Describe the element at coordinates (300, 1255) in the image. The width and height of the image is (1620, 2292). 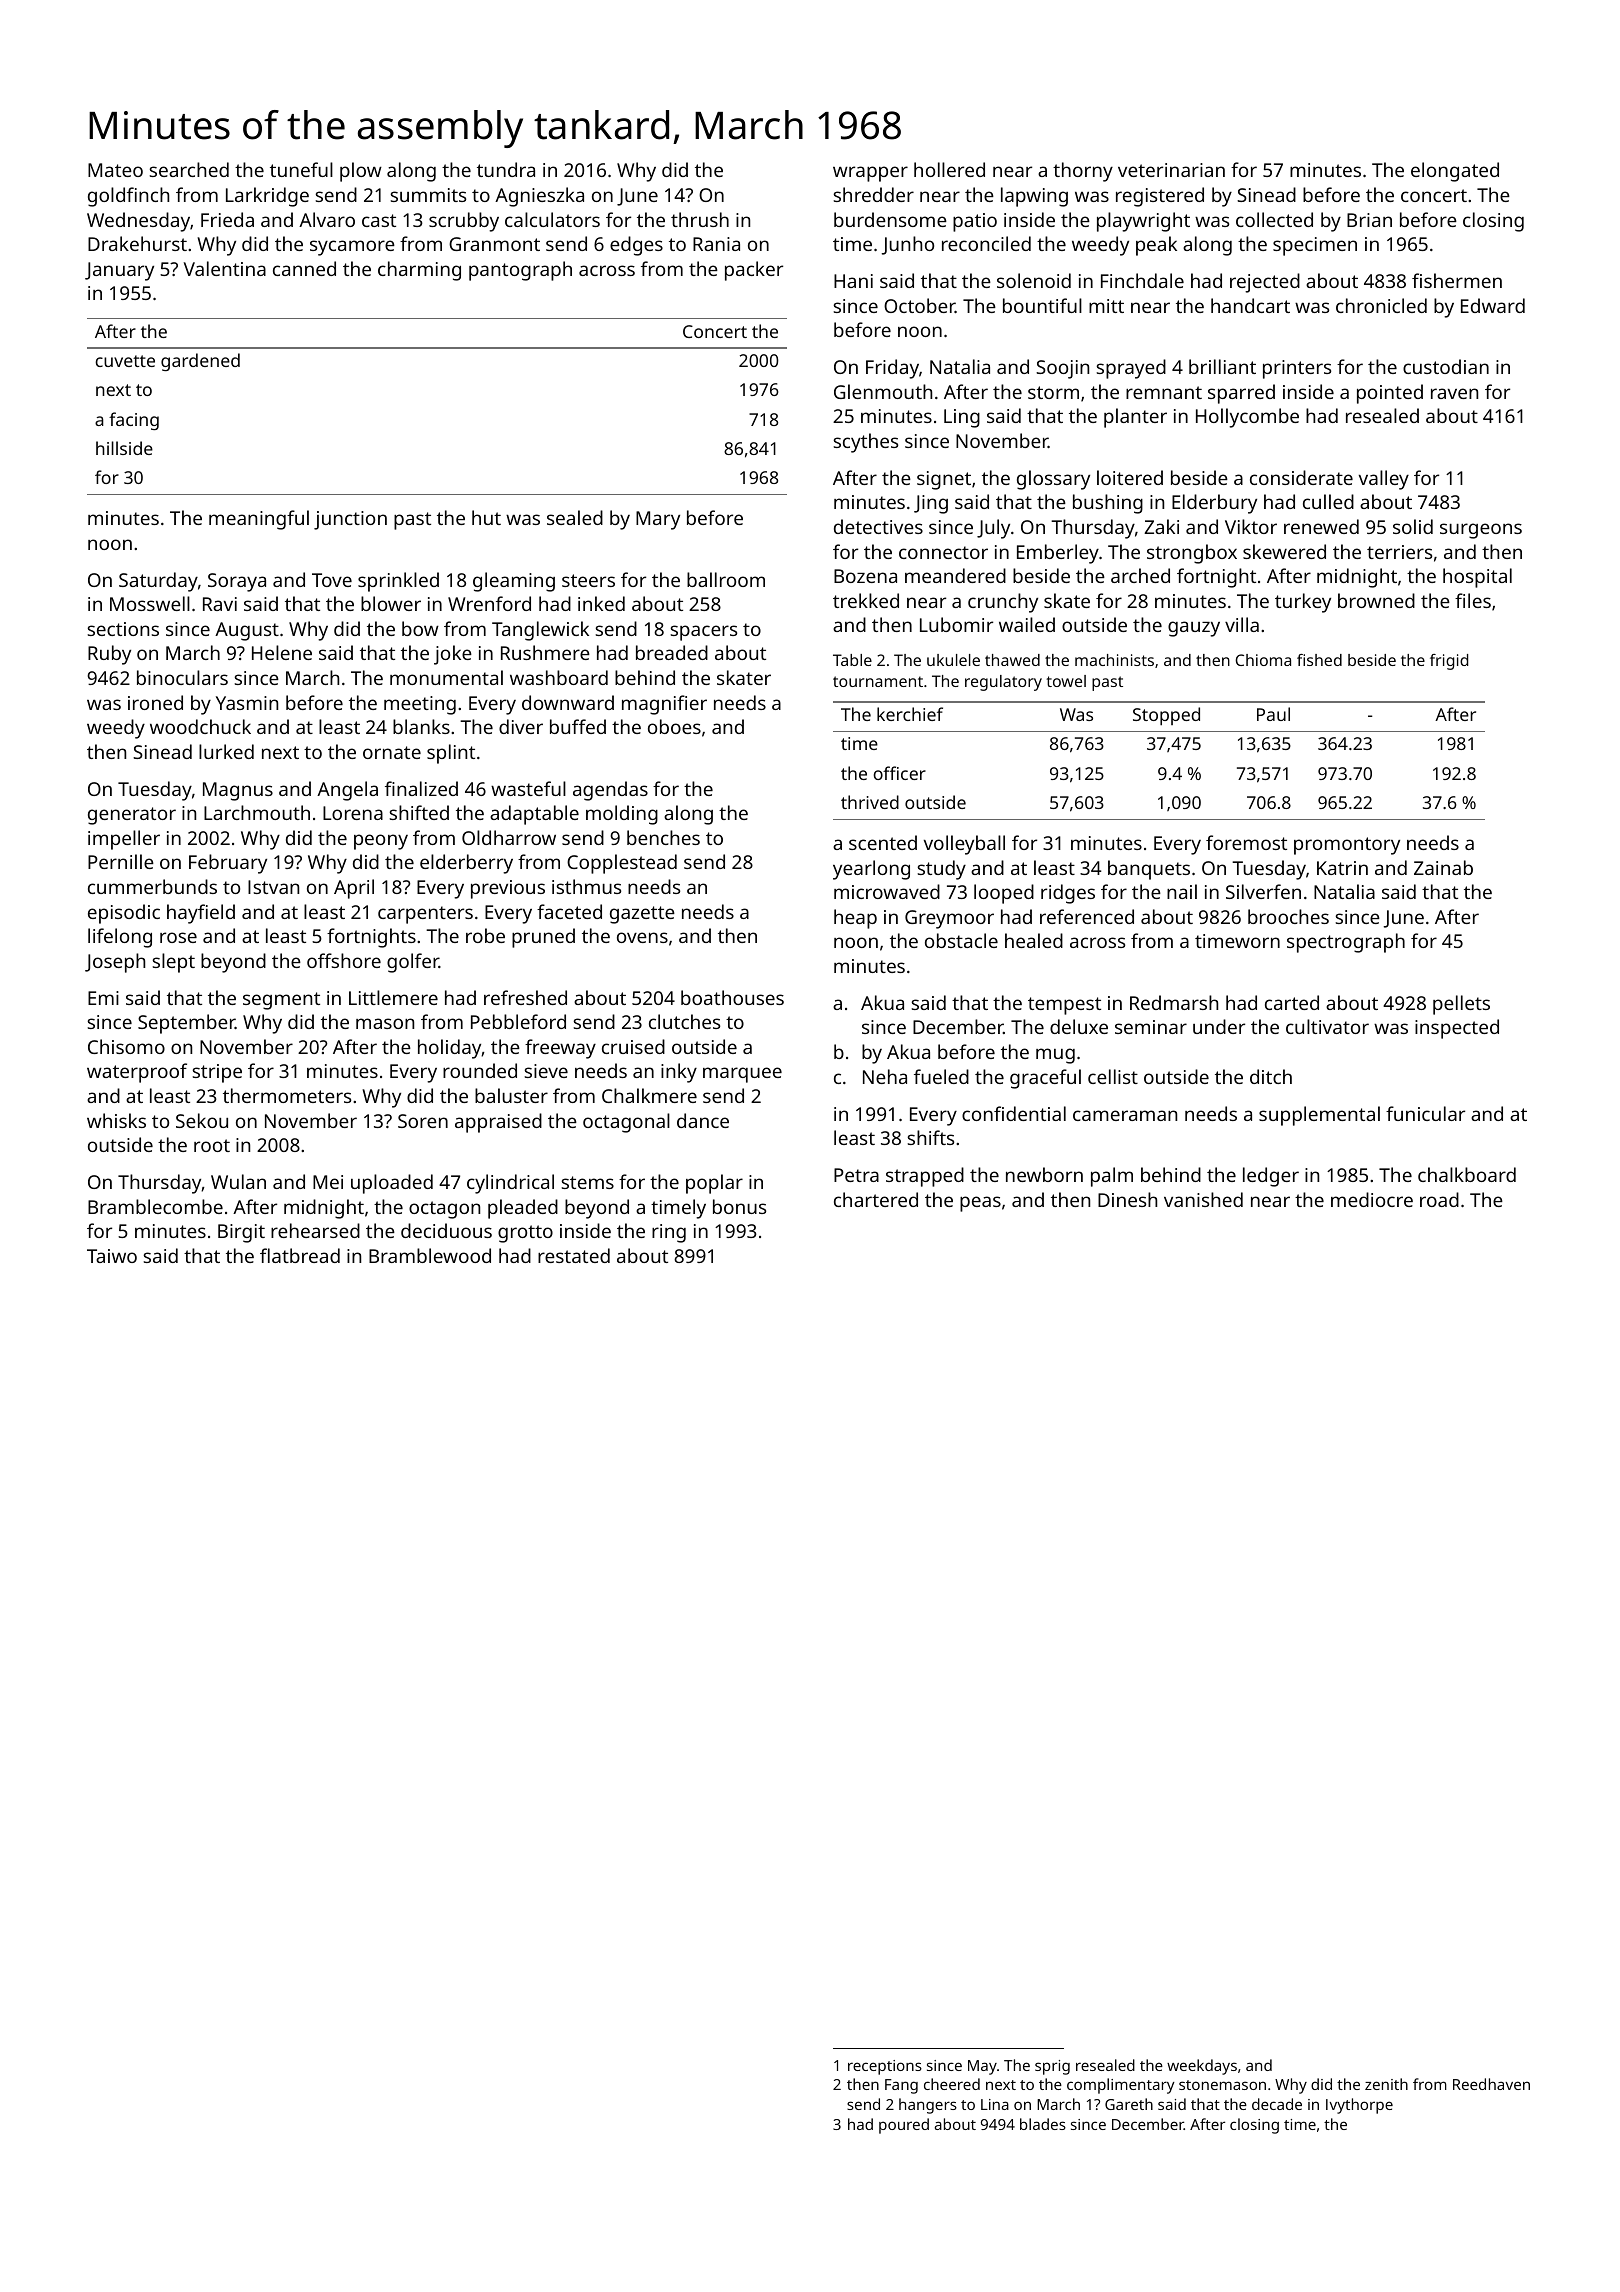
I see `flatbread` at that location.
